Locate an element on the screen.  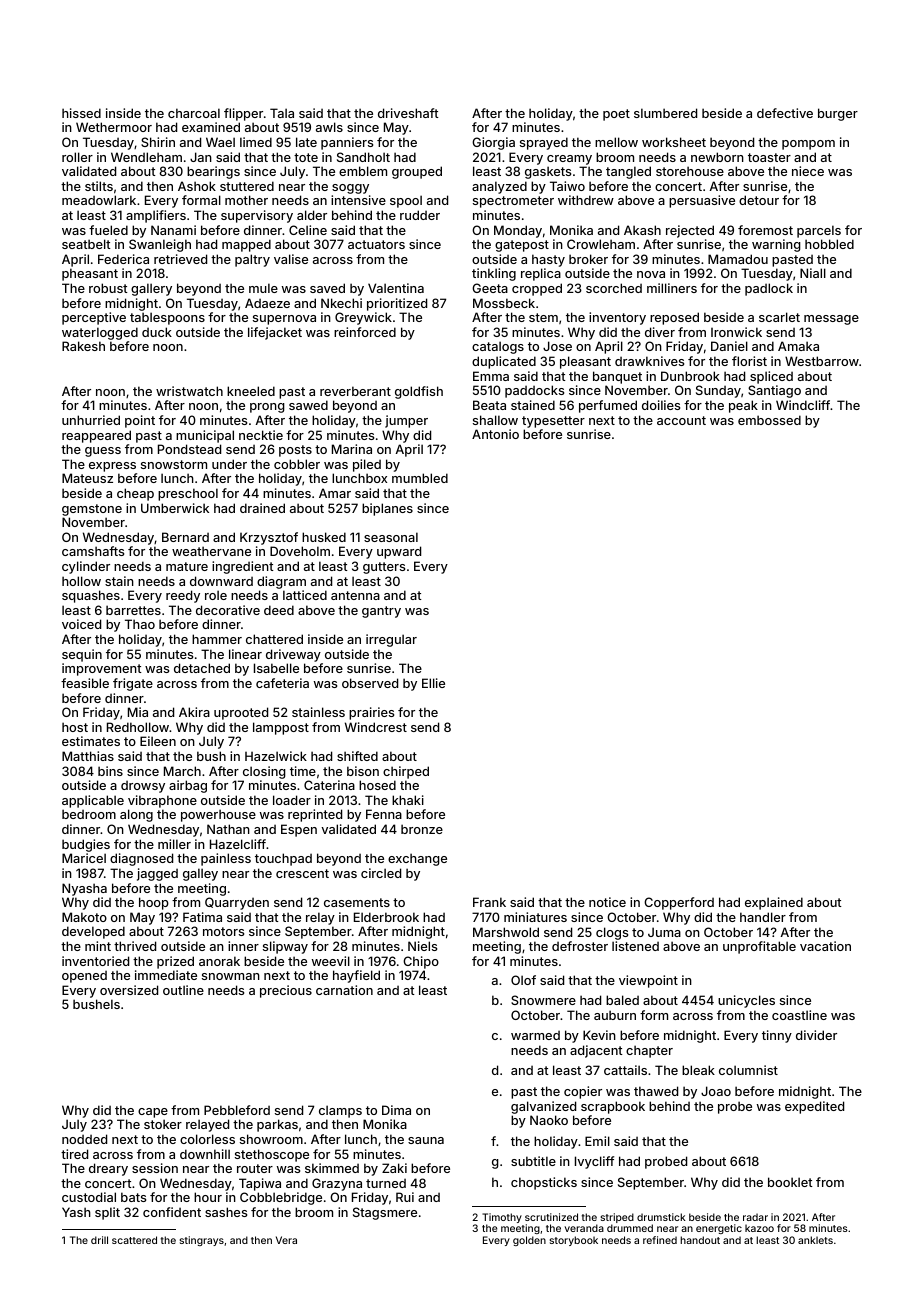
reinforced is located at coordinates (365, 332).
